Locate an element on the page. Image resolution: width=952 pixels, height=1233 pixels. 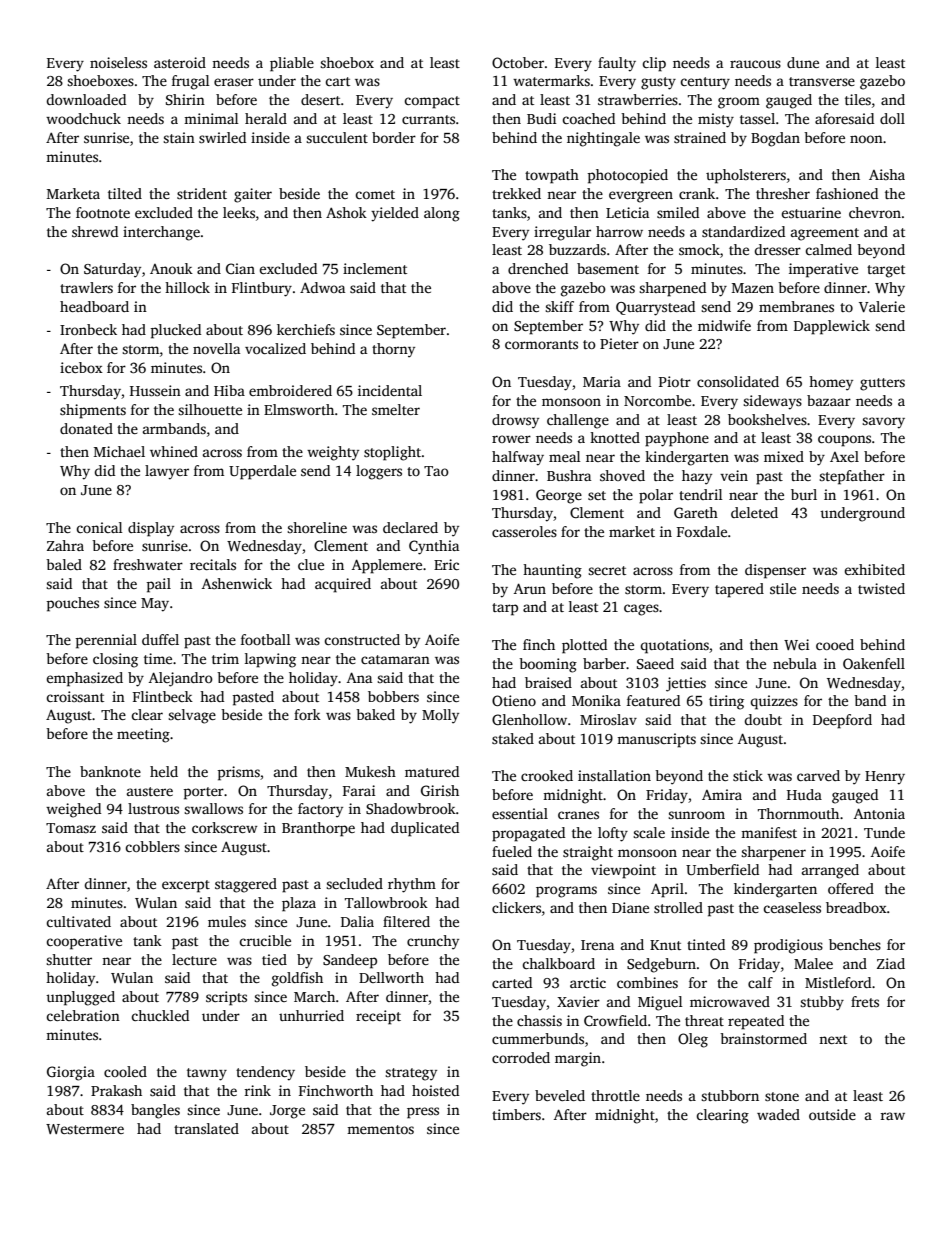
strawberries is located at coordinates (638, 99).
